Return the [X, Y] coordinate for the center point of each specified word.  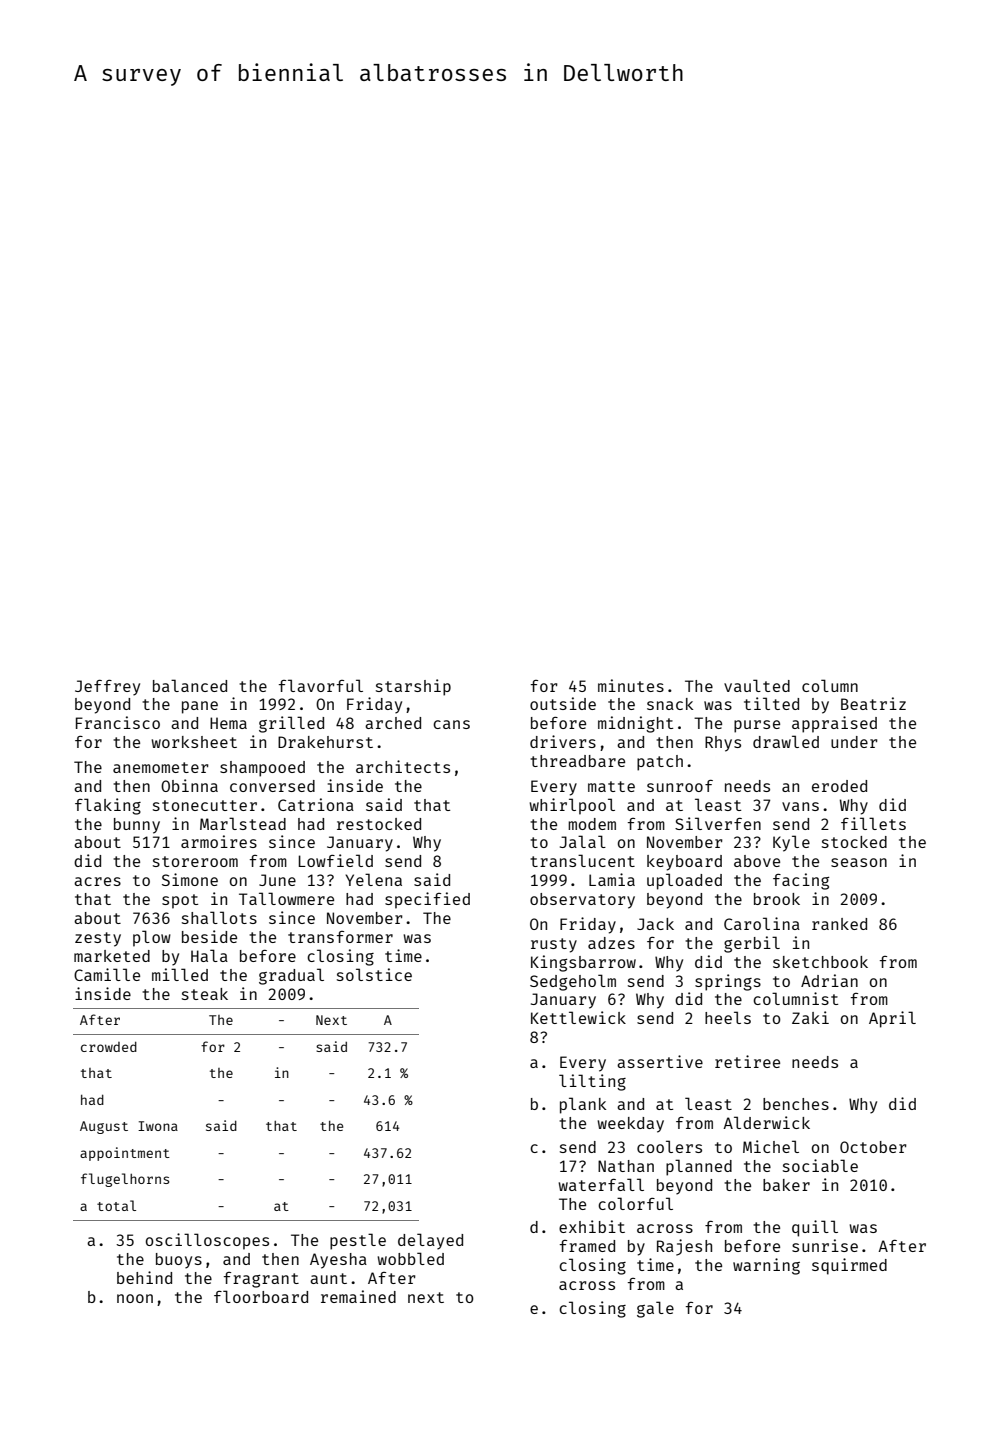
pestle [358, 1241]
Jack [655, 924]
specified [427, 900]
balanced [190, 685]
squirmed [849, 1266]
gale [655, 1309]
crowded [109, 1046]
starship [413, 687]
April [892, 1019]
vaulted [757, 685]
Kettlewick [578, 1017]
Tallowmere [286, 898]
